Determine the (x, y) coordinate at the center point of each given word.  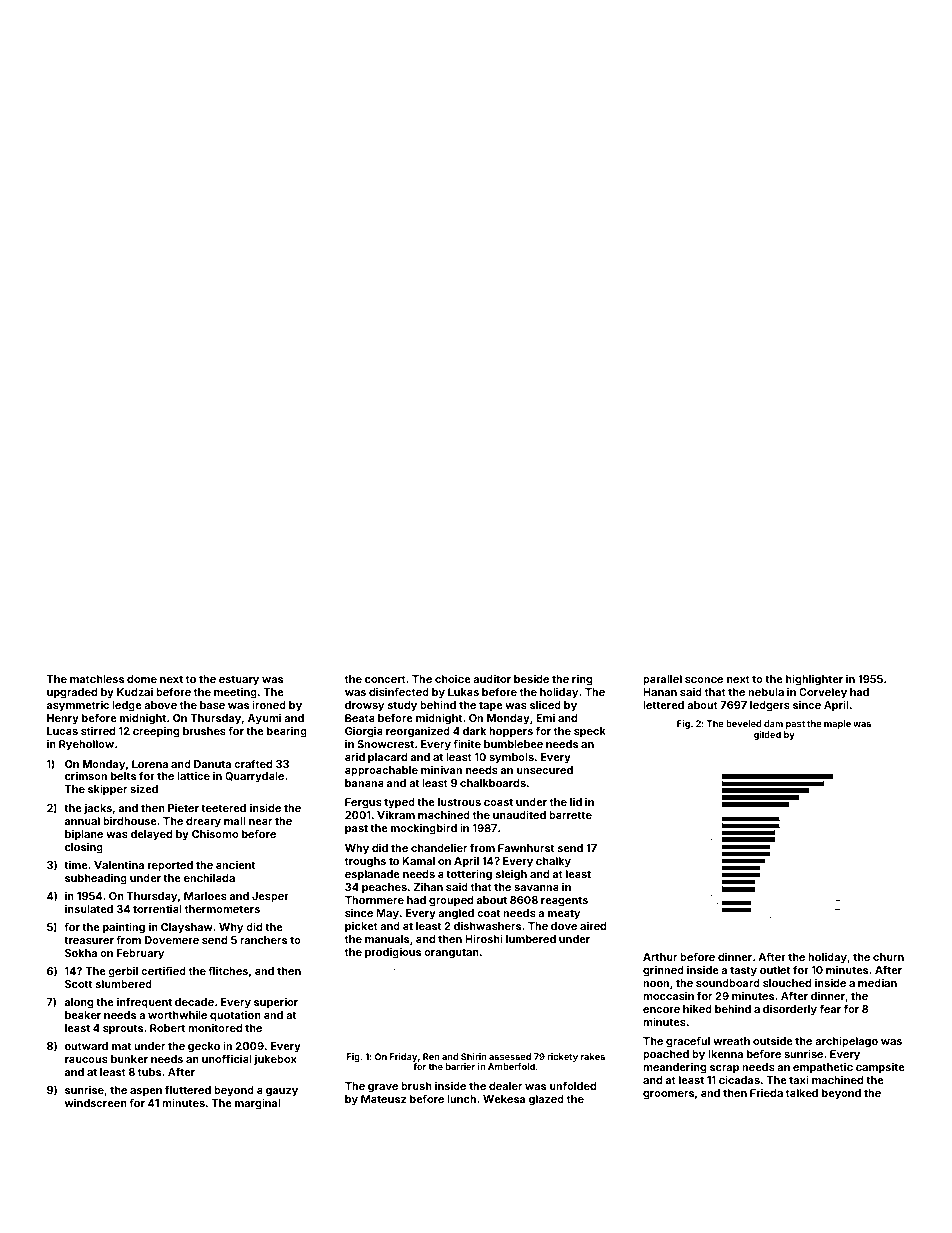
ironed (269, 704)
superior (276, 1002)
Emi (545, 718)
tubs (149, 1072)
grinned (663, 971)
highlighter (814, 680)
